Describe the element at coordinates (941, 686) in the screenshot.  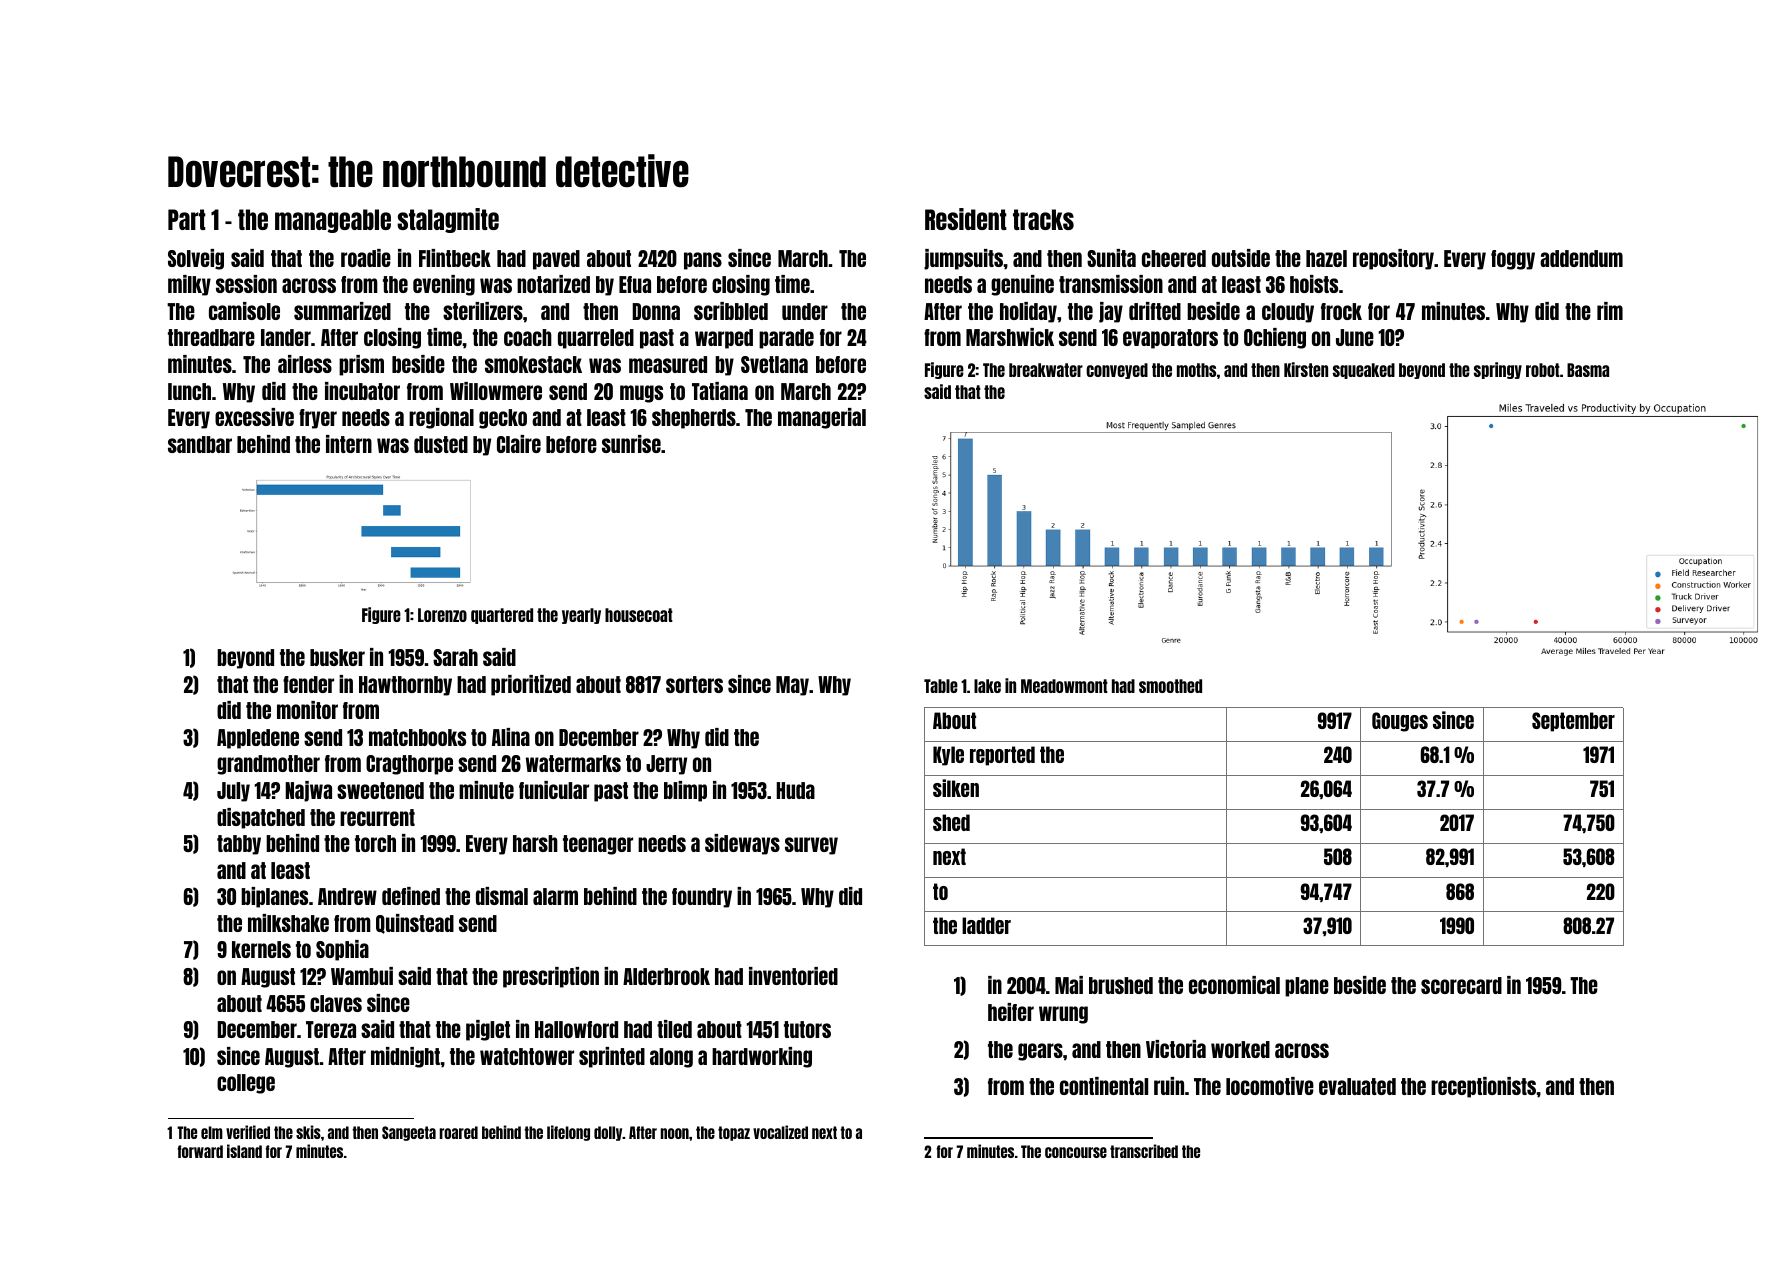
I see `Table` at that location.
